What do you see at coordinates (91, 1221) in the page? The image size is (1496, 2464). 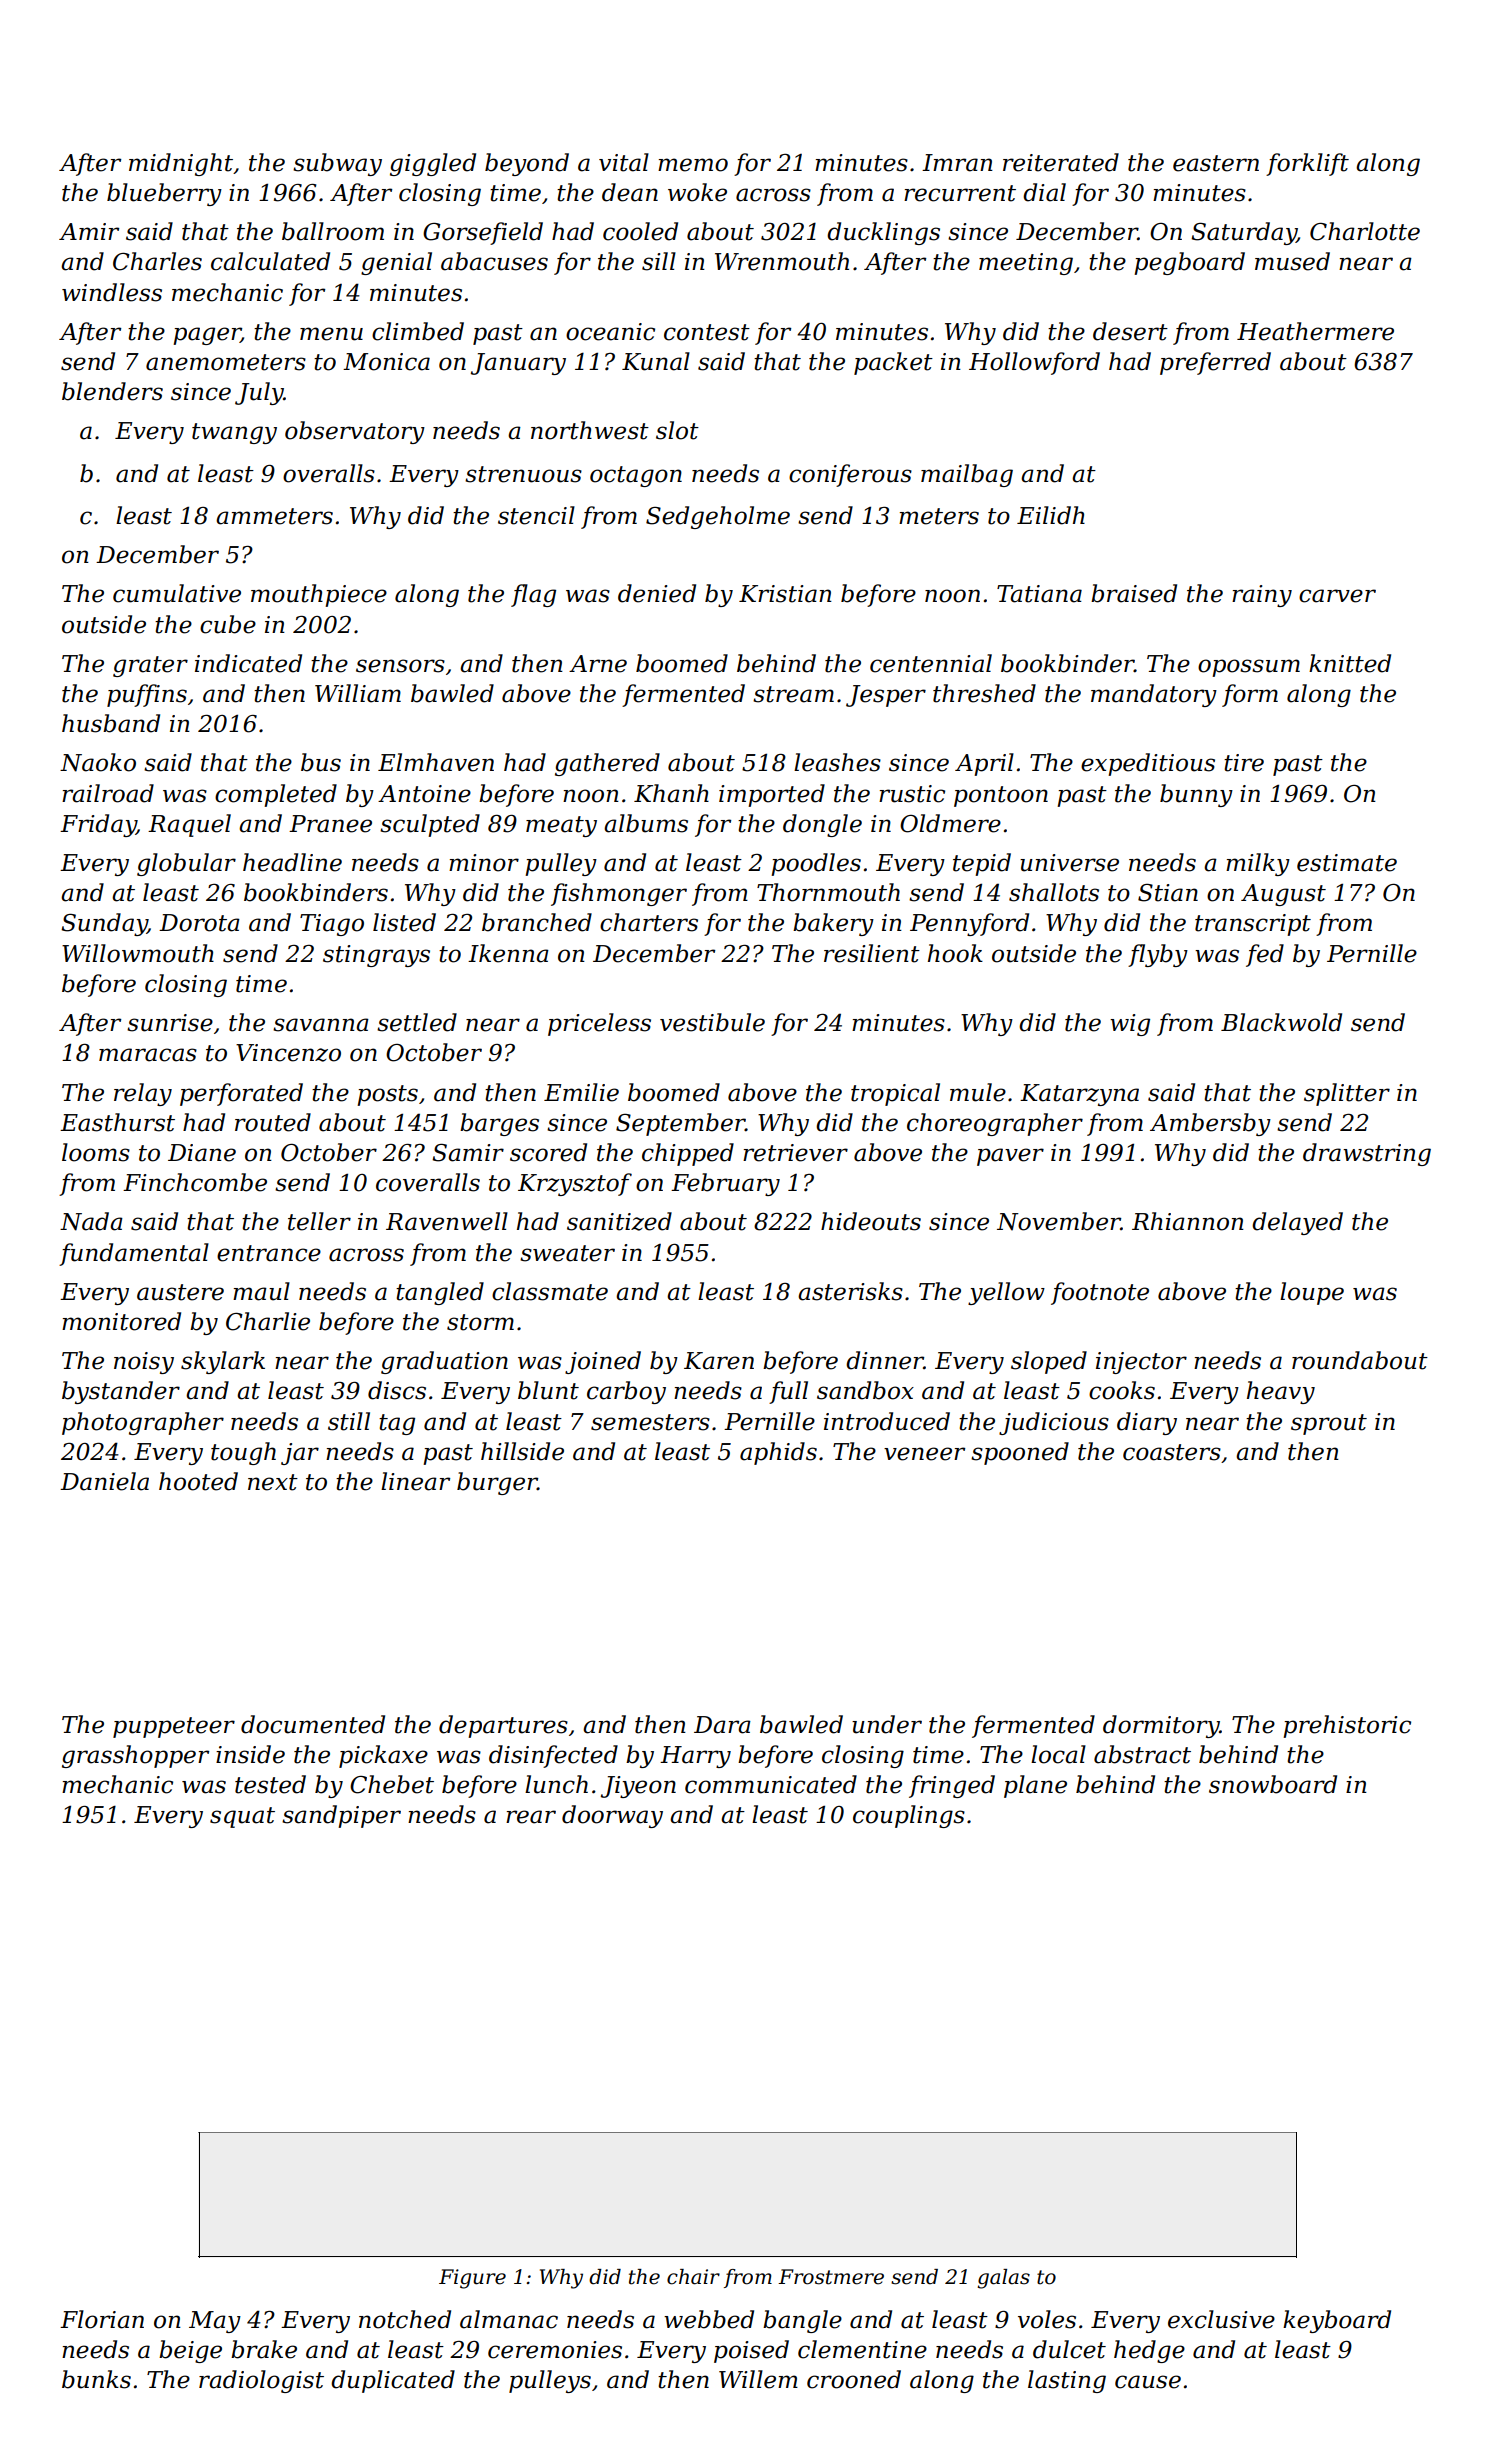 I see `Nada` at bounding box center [91, 1221].
